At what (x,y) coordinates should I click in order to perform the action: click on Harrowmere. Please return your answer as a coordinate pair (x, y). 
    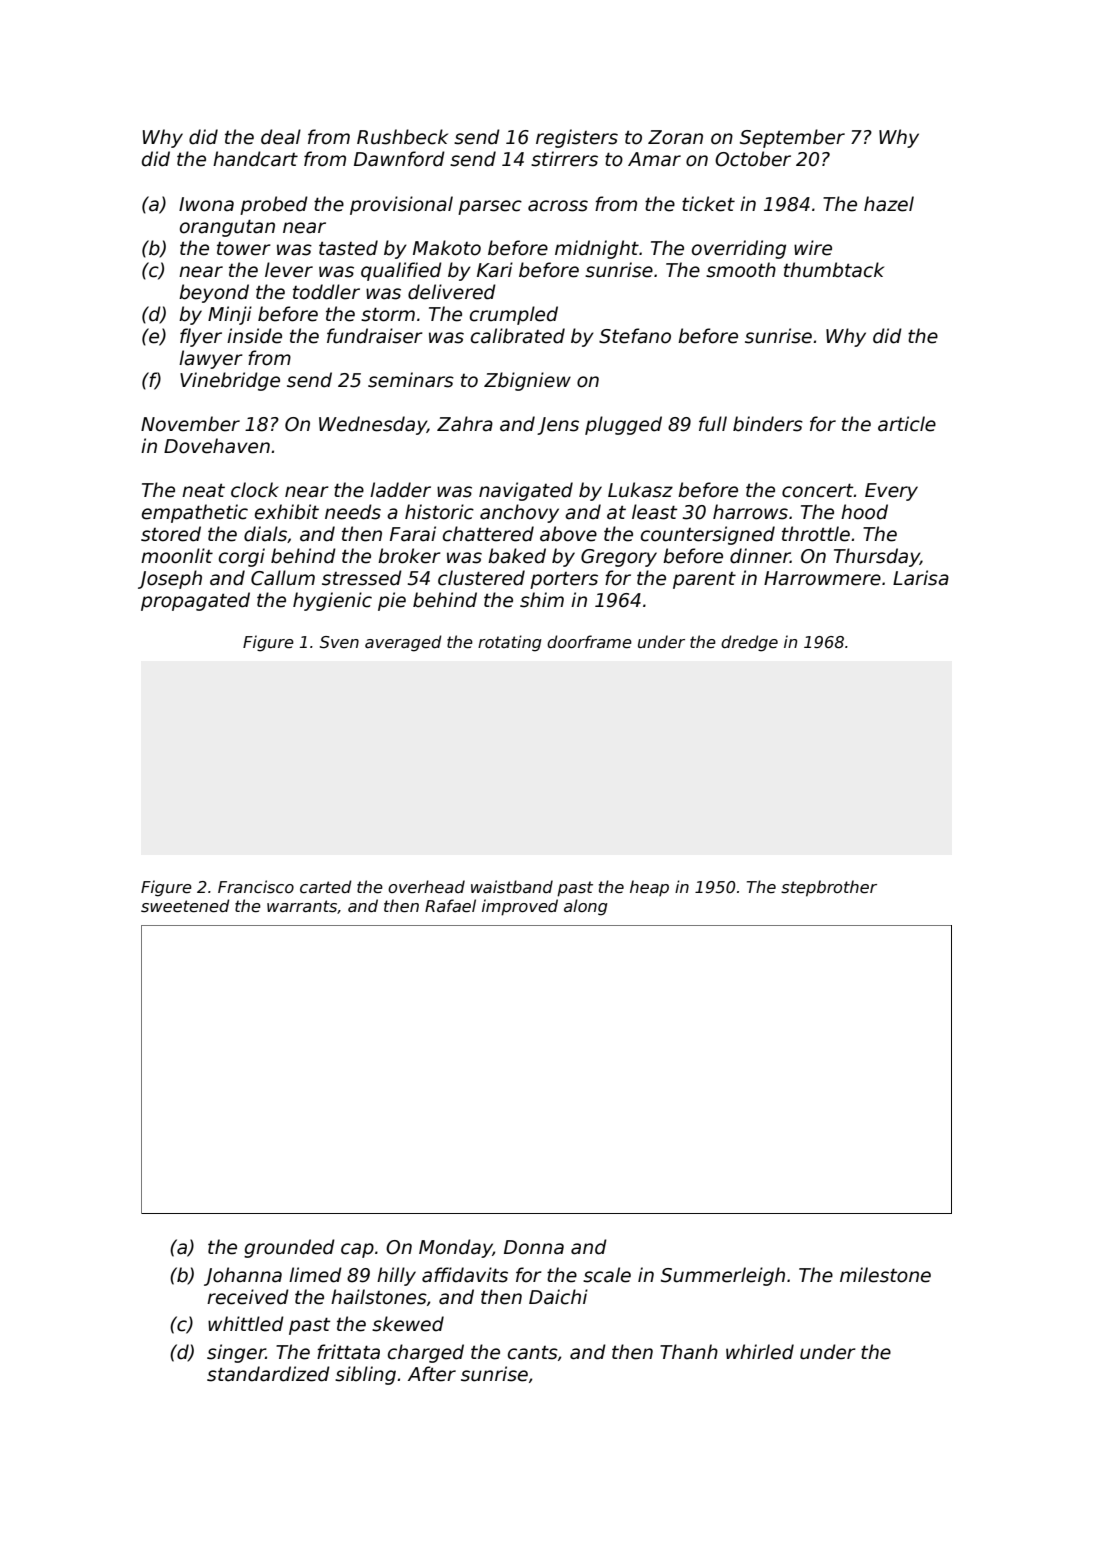
    Looking at the image, I should click on (822, 578).
